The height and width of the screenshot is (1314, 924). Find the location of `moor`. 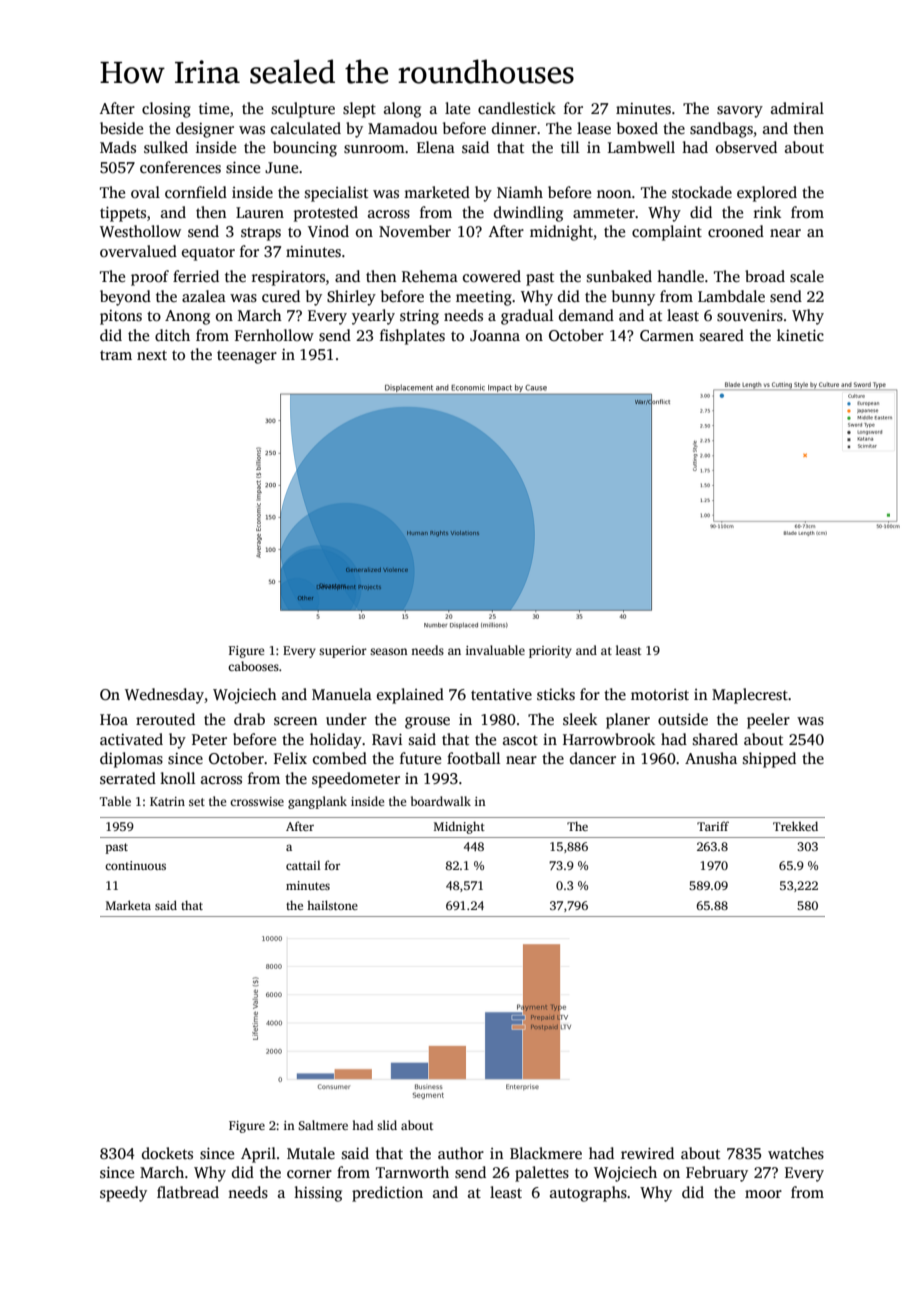

moor is located at coordinates (763, 1194).
